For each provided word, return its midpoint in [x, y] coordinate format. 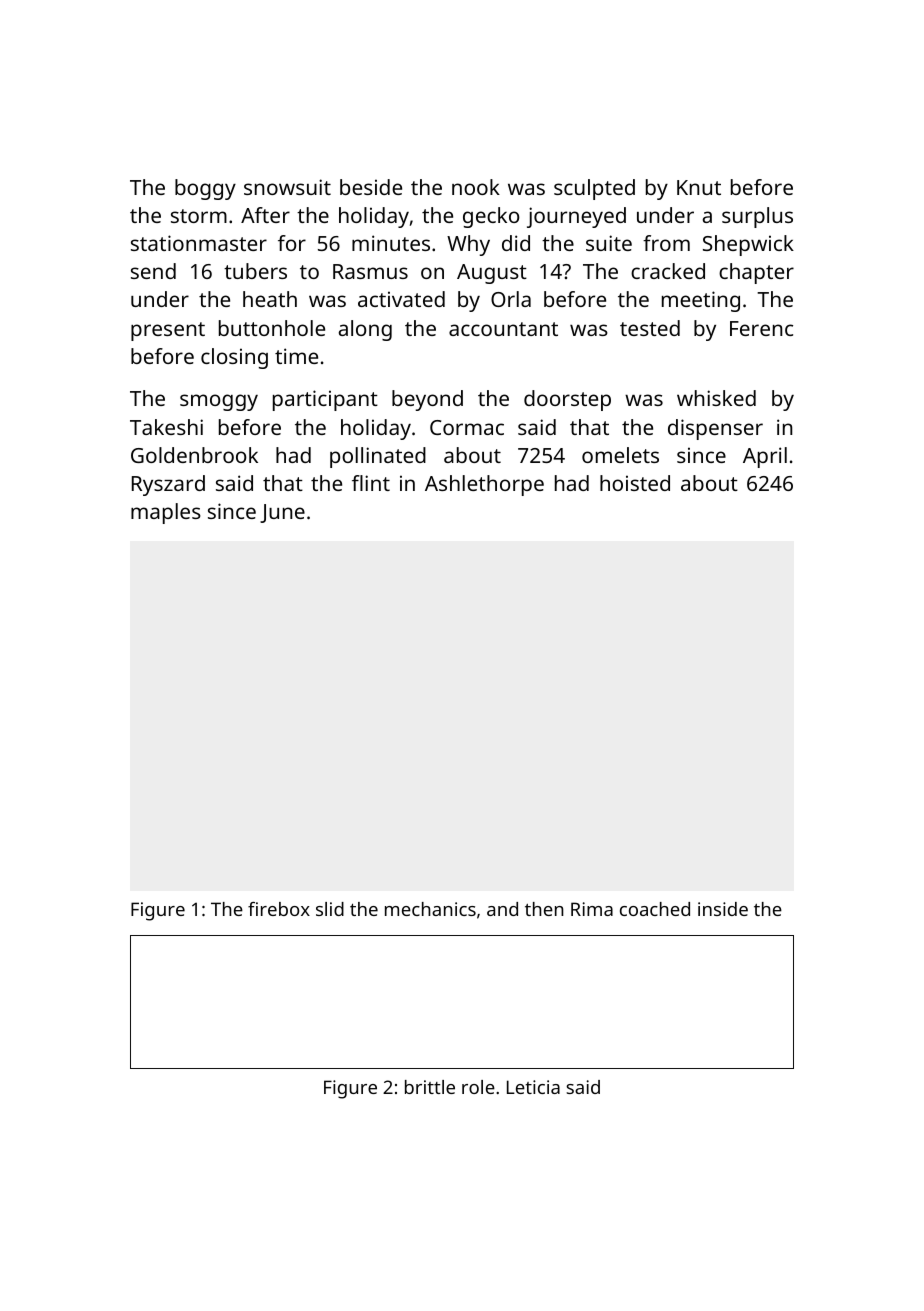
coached [655, 909]
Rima [592, 909]
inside [723, 909]
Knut [699, 187]
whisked [716, 398]
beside [371, 187]
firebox [279, 909]
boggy [205, 189]
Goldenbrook [194, 455]
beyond [427, 400]
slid [330, 909]
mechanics [430, 909]
